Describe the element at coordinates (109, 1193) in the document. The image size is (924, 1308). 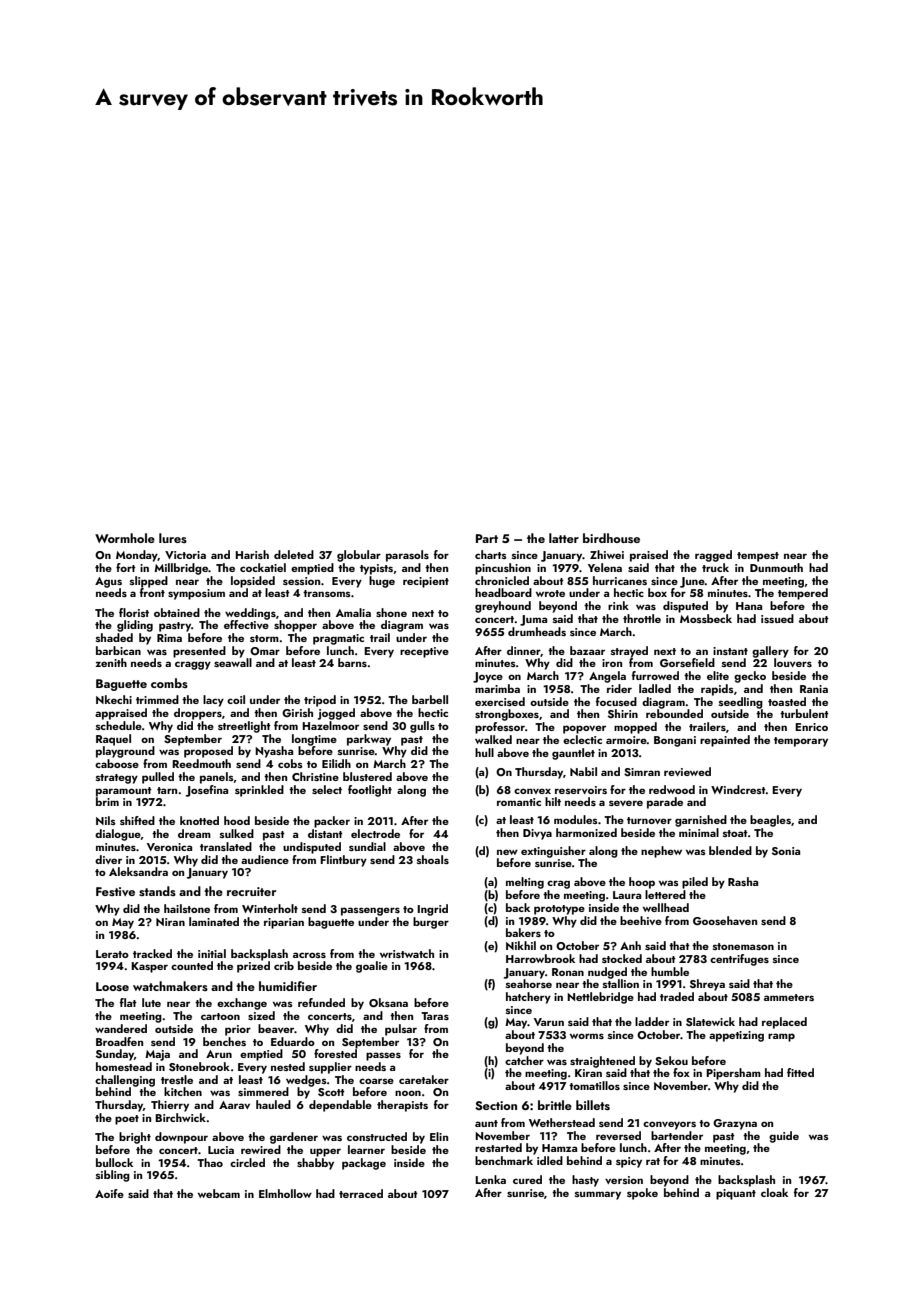
I see `Aoife` at that location.
